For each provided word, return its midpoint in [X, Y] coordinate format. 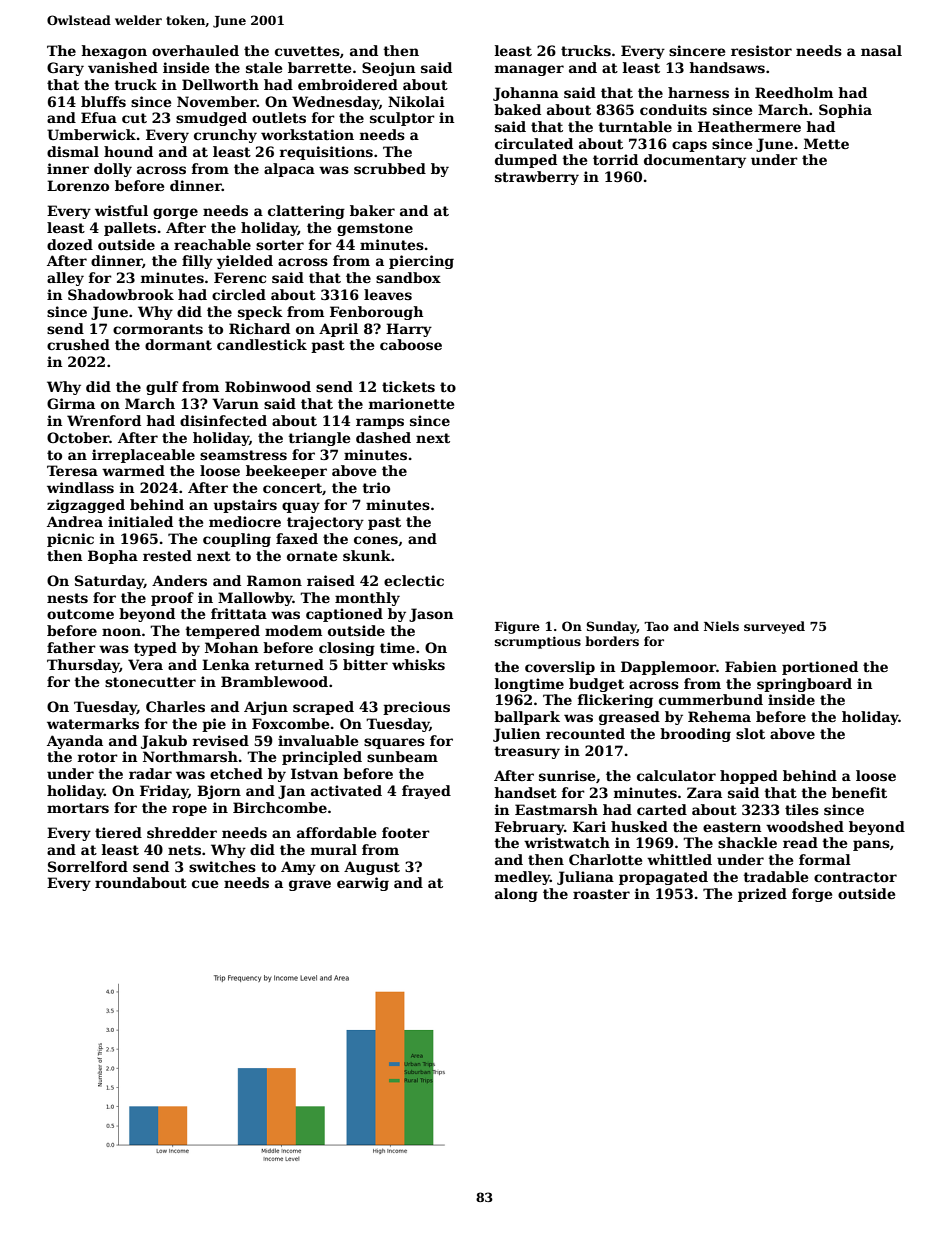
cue [205, 884]
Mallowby [255, 599]
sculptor [402, 119]
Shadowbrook [121, 294]
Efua [99, 117]
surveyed [774, 627]
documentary [695, 161]
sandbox [408, 277]
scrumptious [538, 642]
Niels [721, 626]
